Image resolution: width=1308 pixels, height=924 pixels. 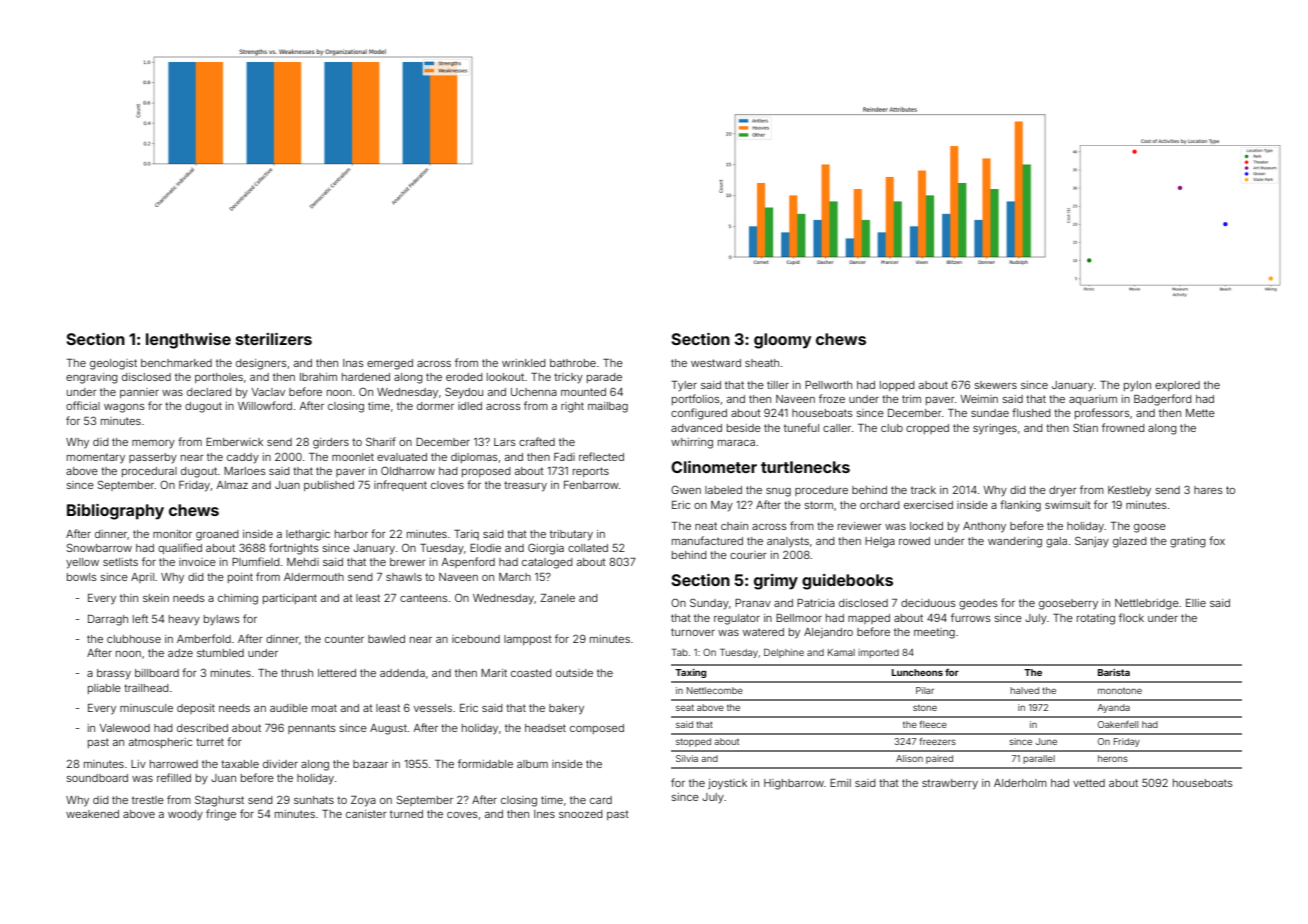 What do you see at coordinates (696, 428) in the screenshot?
I see `advanced` at bounding box center [696, 428].
